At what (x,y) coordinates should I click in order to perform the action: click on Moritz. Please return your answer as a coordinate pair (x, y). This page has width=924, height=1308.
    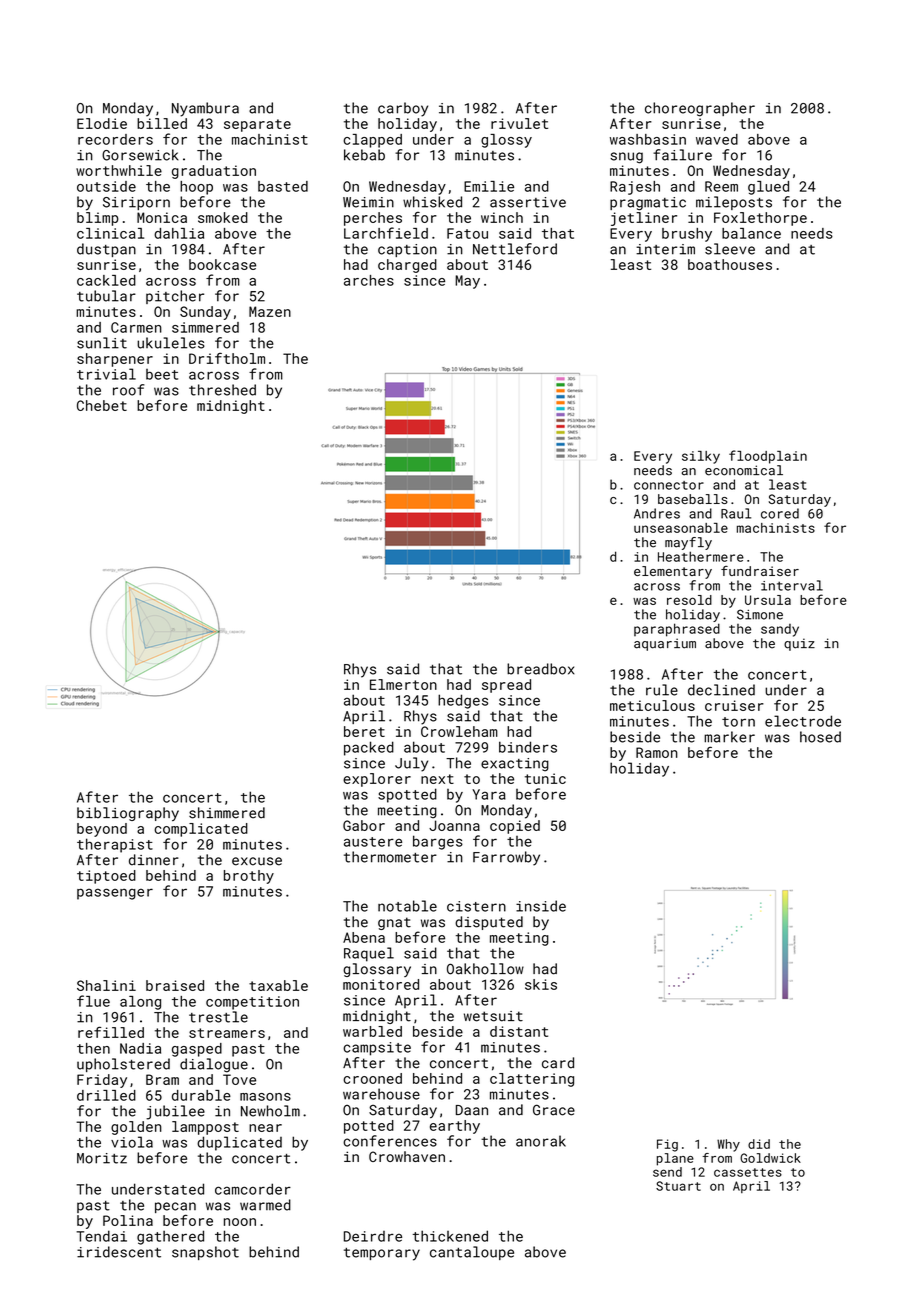
    Looking at the image, I should click on (102, 1158).
